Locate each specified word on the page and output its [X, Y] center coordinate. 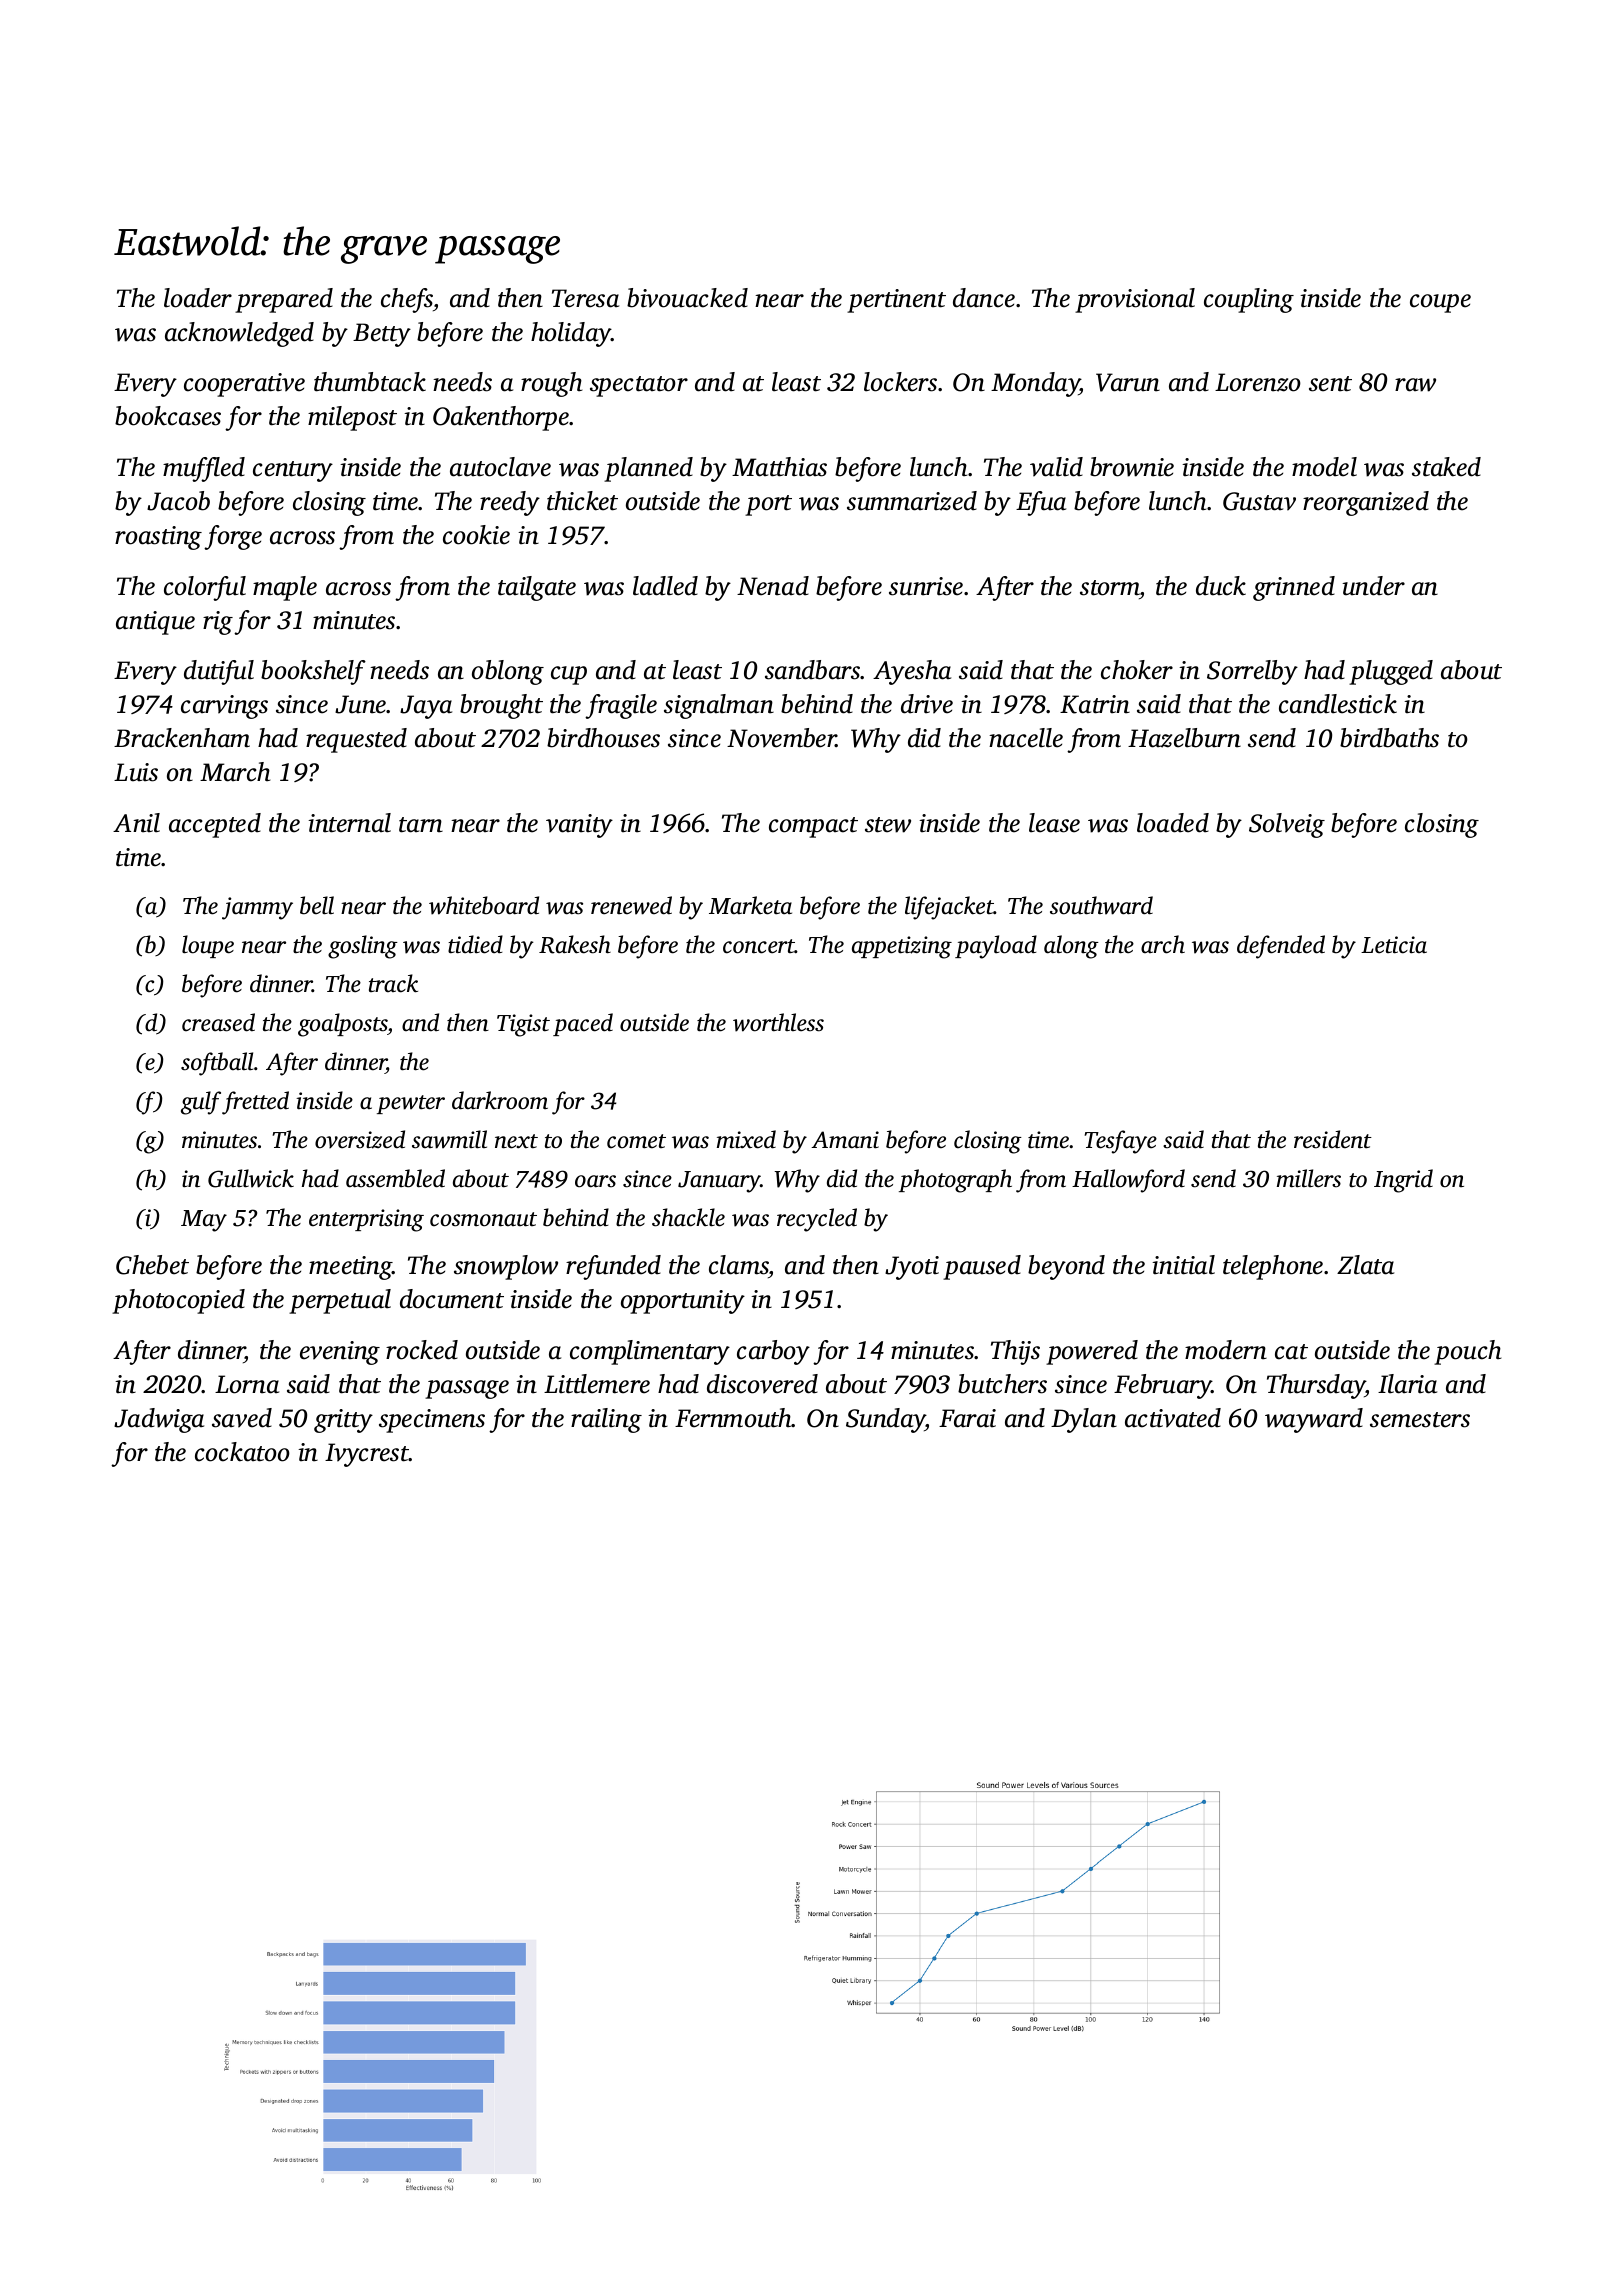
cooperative [244, 385]
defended [1281, 947]
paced [583, 1024]
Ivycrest [367, 1455]
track [393, 983]
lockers [900, 382]
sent [1330, 384]
